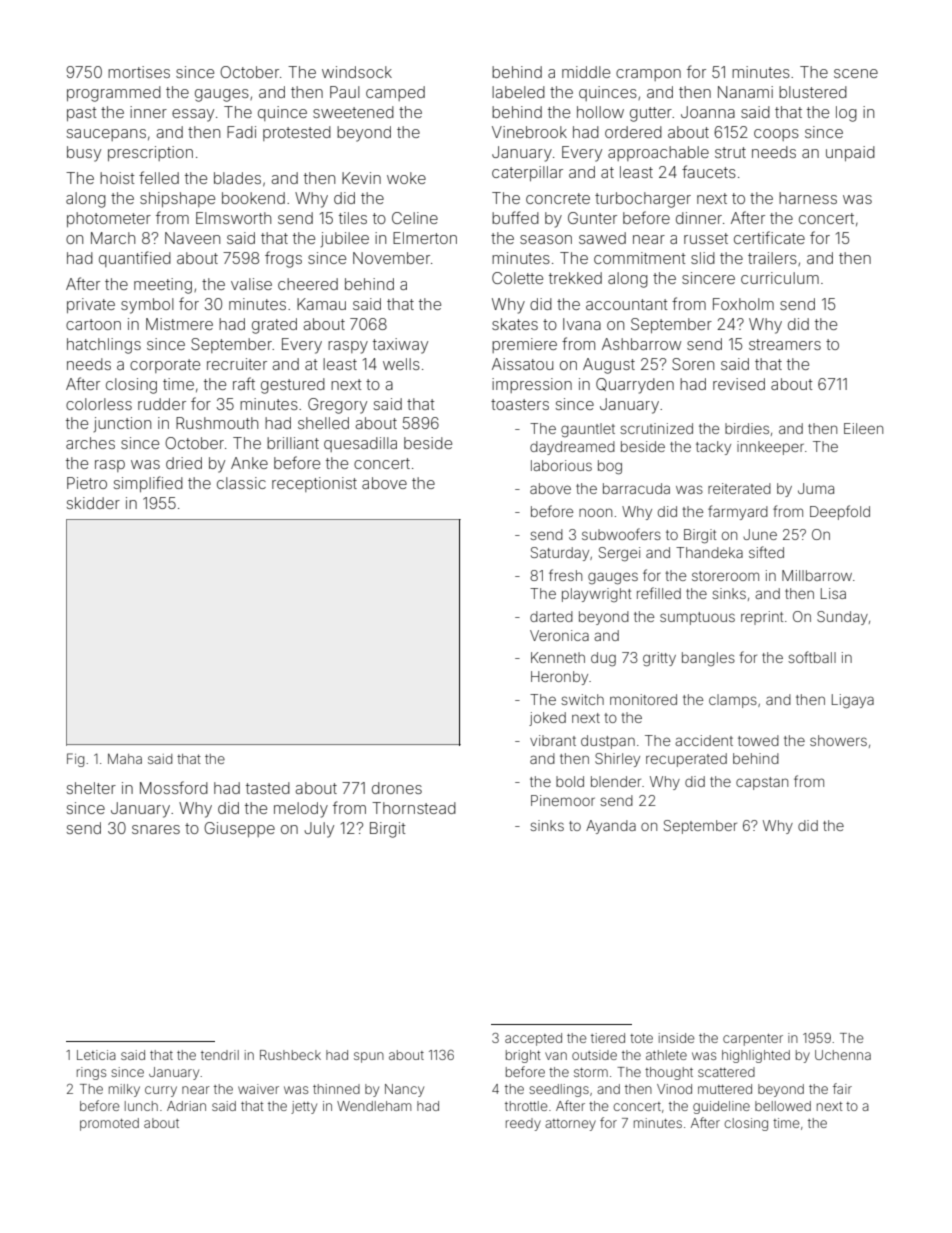 The image size is (952, 1233). I want to click on skidder, so click(93, 503).
